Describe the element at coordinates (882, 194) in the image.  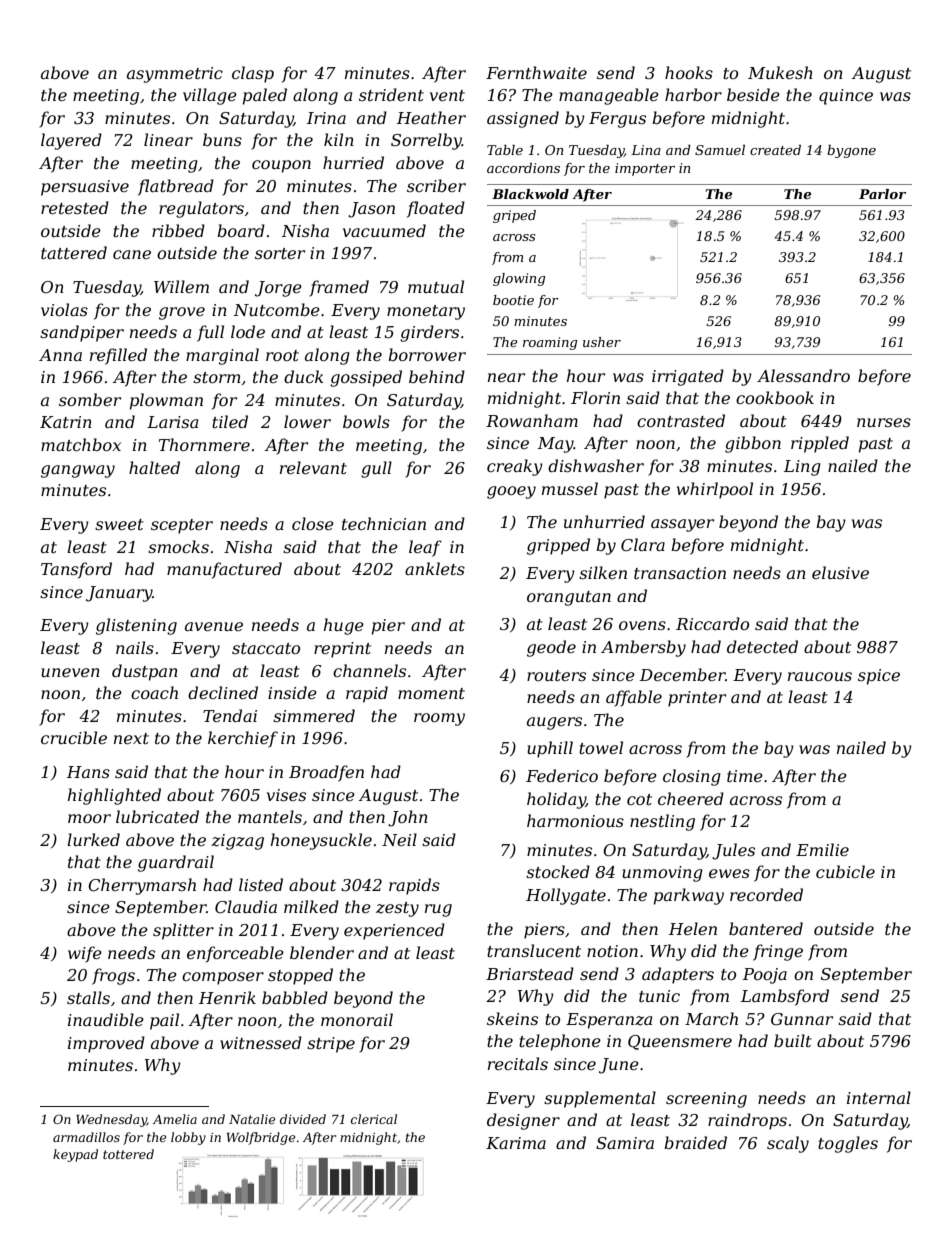
I see `Parlor` at that location.
